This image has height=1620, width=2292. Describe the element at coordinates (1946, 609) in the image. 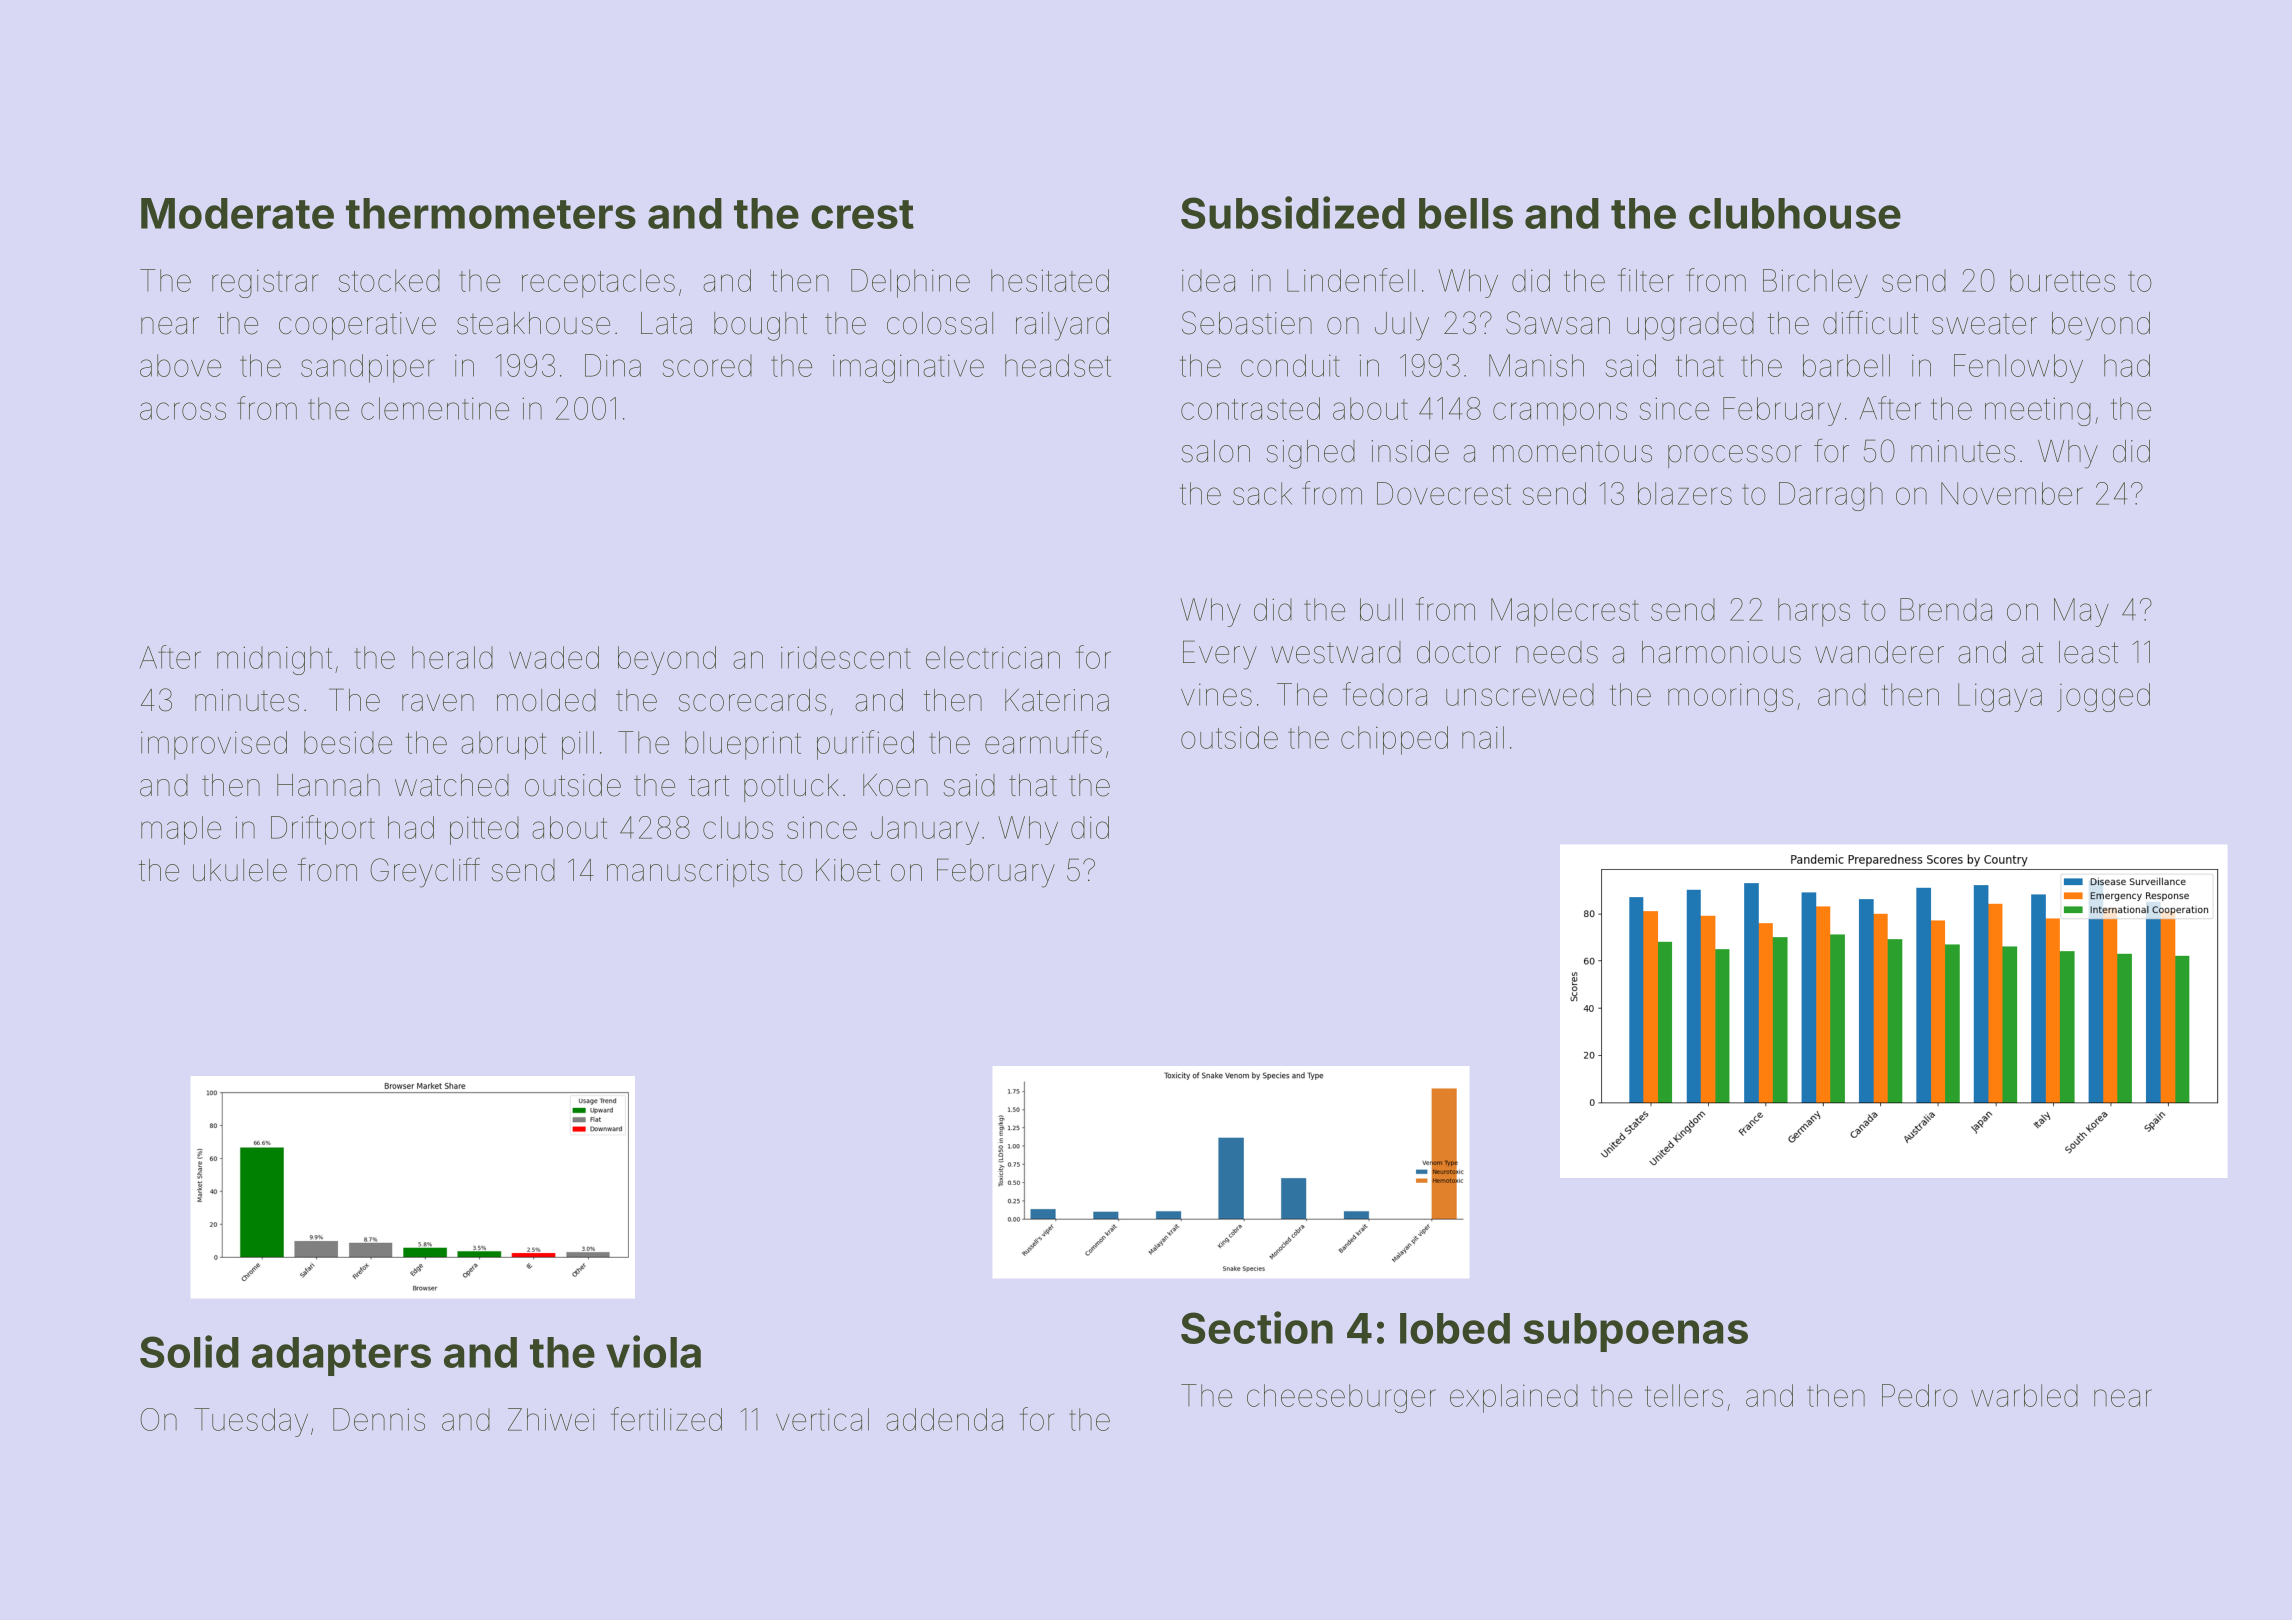

I see `Brenda` at that location.
